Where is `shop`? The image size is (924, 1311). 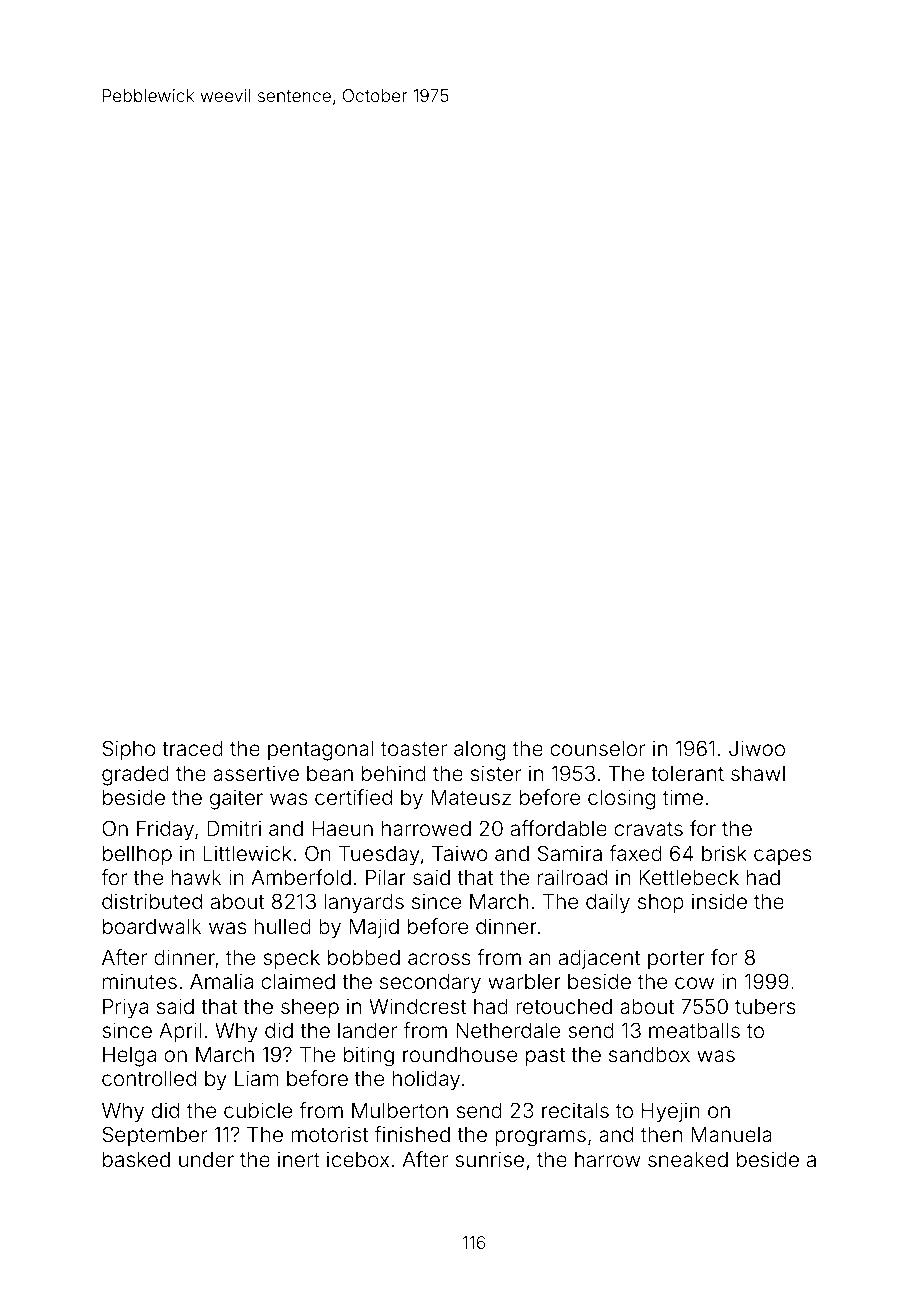 shop is located at coordinates (661, 904).
